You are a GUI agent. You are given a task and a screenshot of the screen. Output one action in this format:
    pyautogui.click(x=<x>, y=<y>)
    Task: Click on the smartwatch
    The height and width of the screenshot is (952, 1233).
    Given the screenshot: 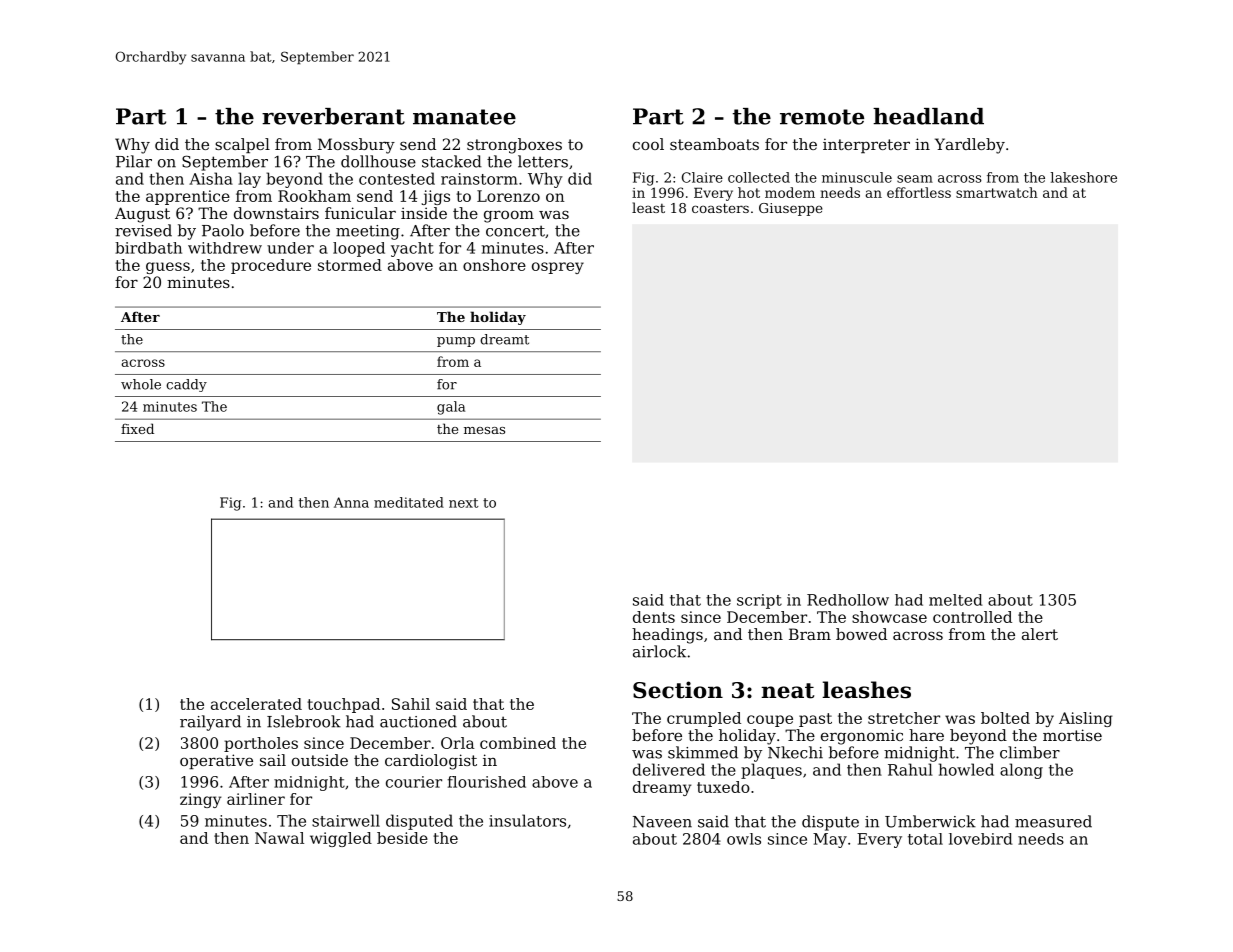 What is the action you would take?
    pyautogui.click(x=997, y=192)
